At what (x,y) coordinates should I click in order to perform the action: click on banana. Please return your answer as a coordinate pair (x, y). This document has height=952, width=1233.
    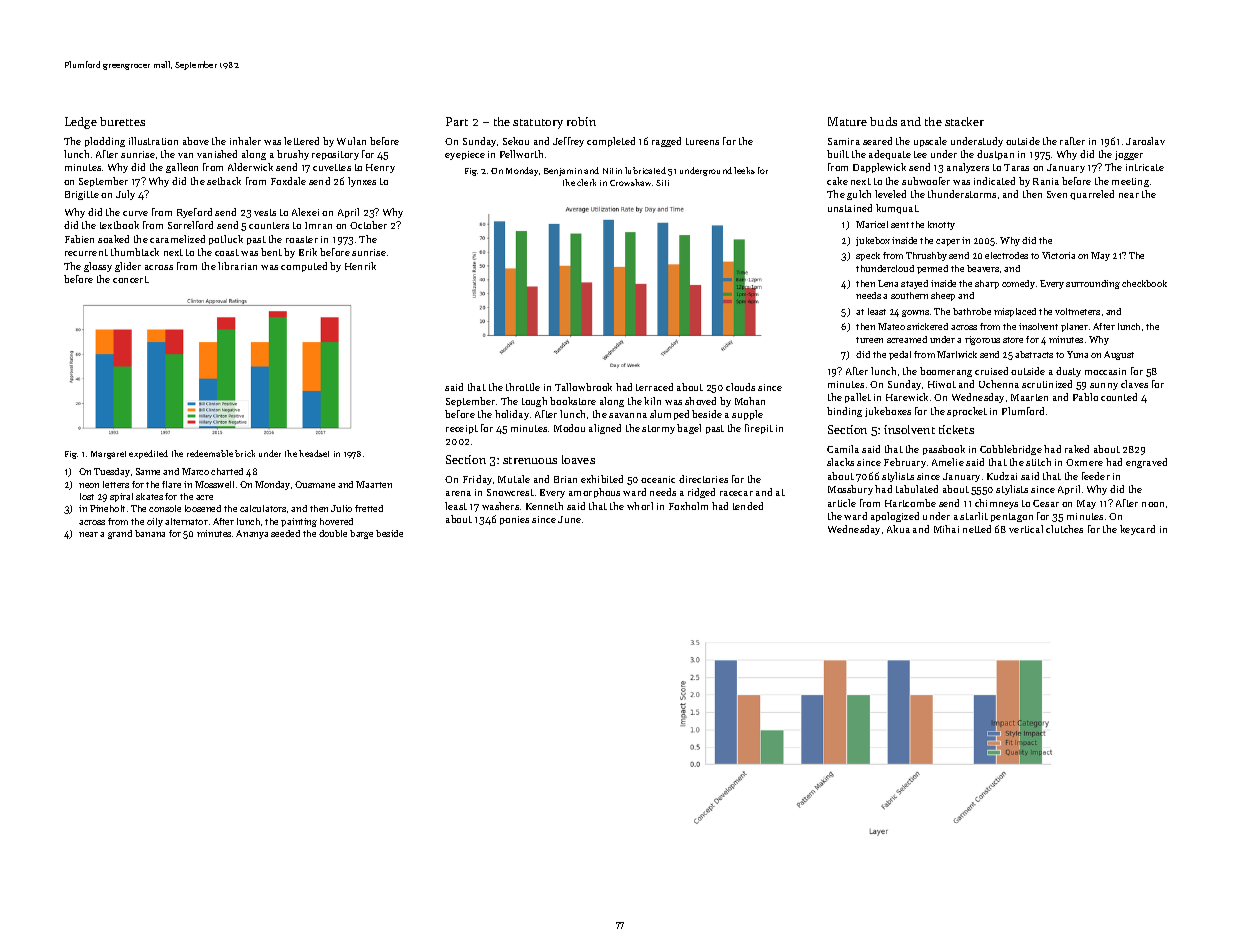
    Looking at the image, I should click on (150, 533).
